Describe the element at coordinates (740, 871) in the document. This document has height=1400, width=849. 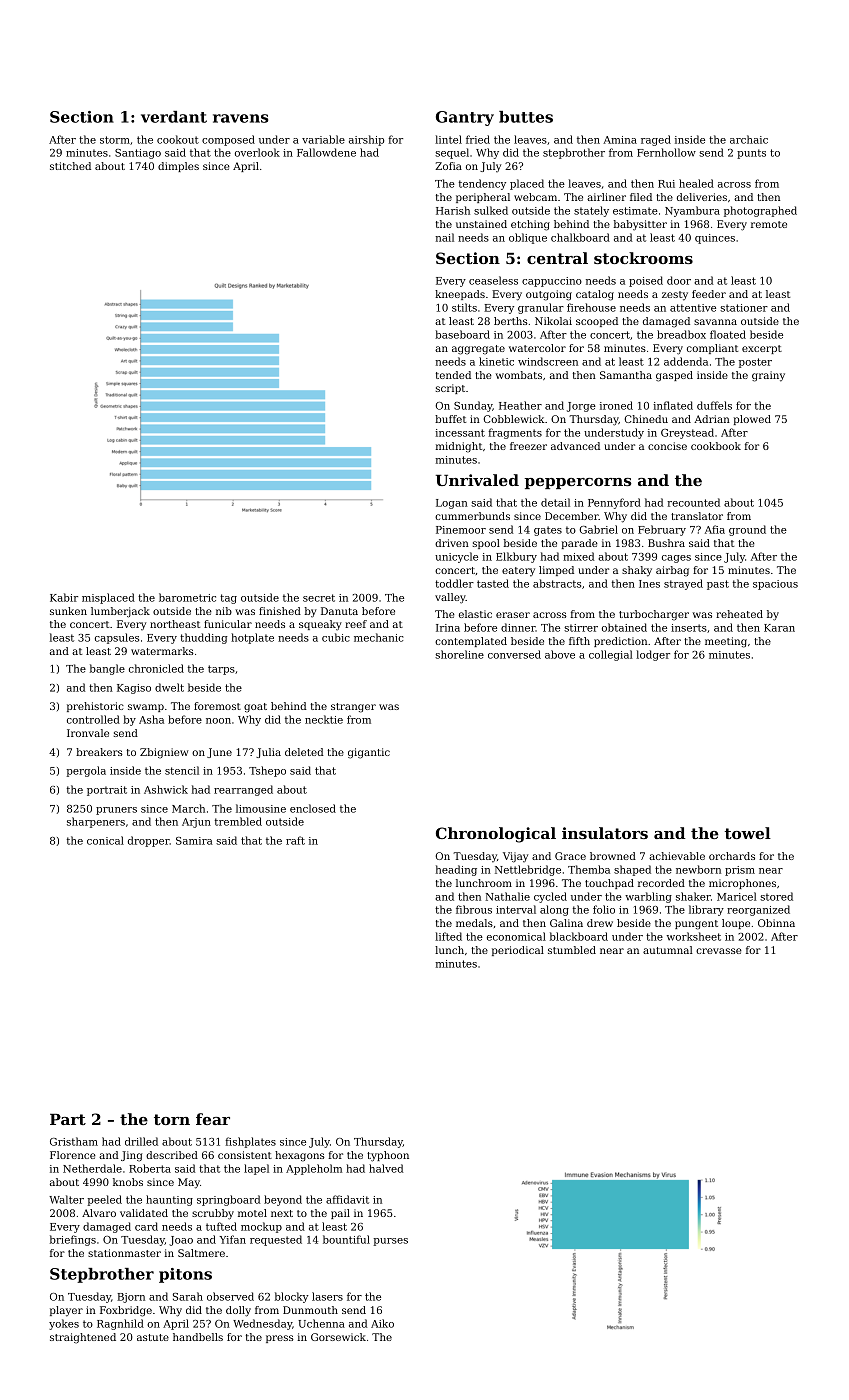
I see `prism` at that location.
